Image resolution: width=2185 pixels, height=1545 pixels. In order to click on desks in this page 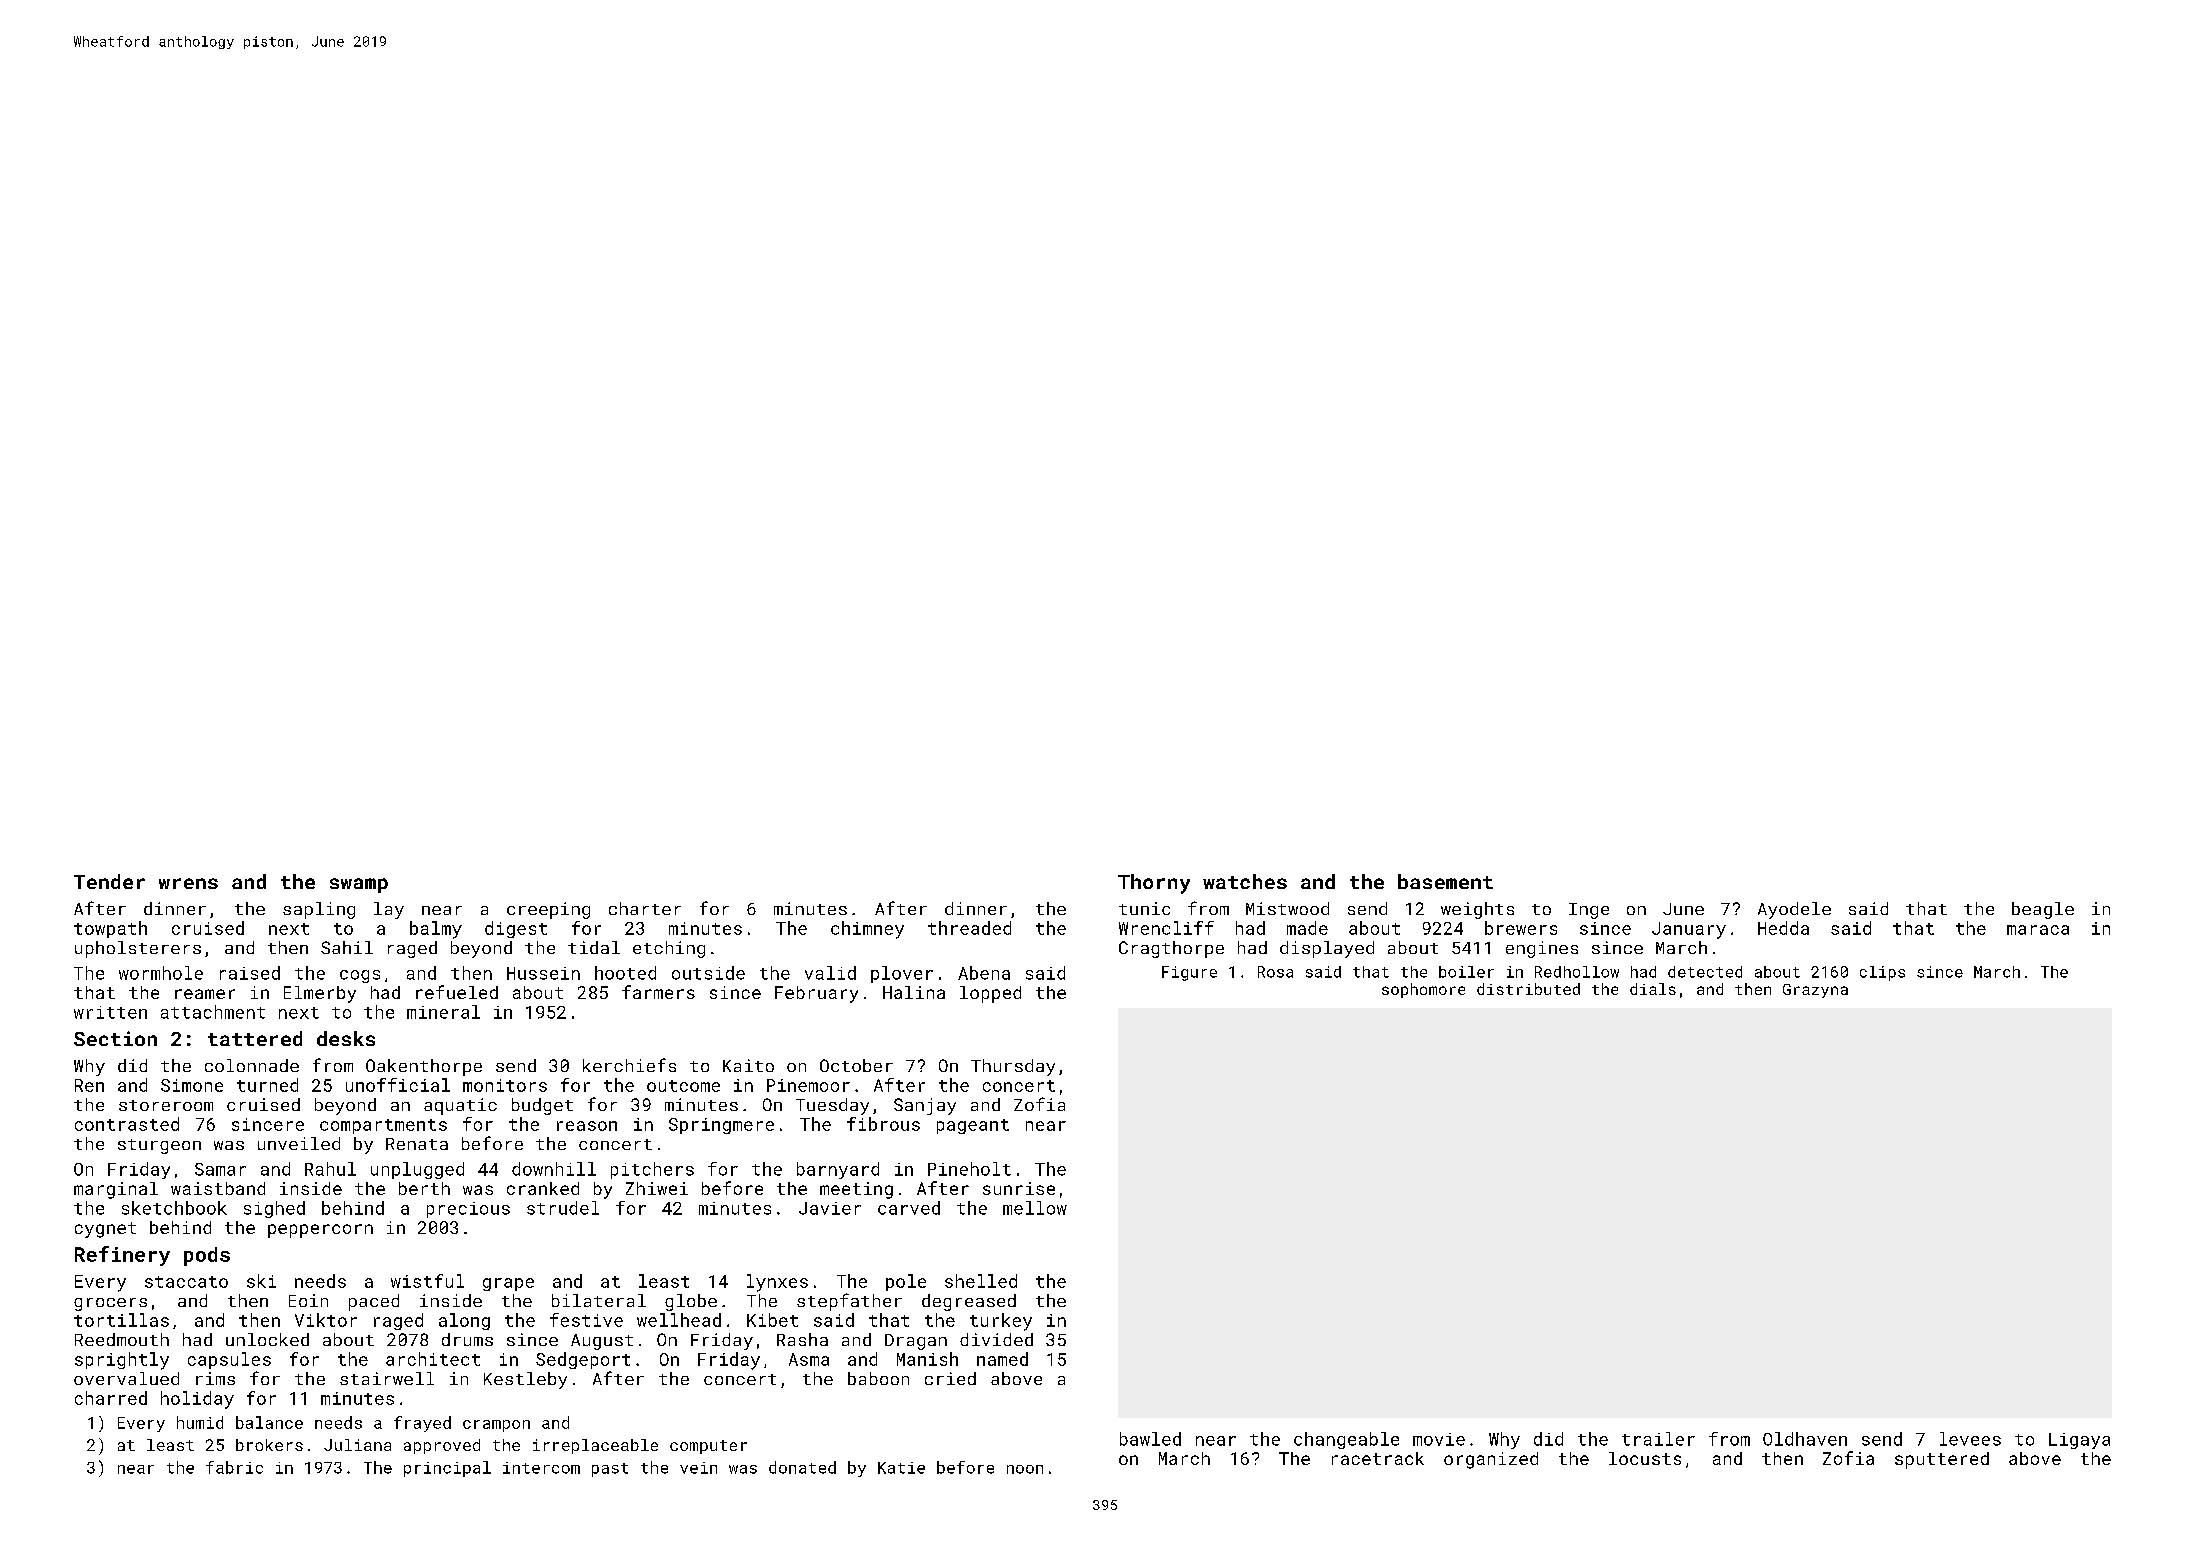, I will do `click(346, 1038)`.
